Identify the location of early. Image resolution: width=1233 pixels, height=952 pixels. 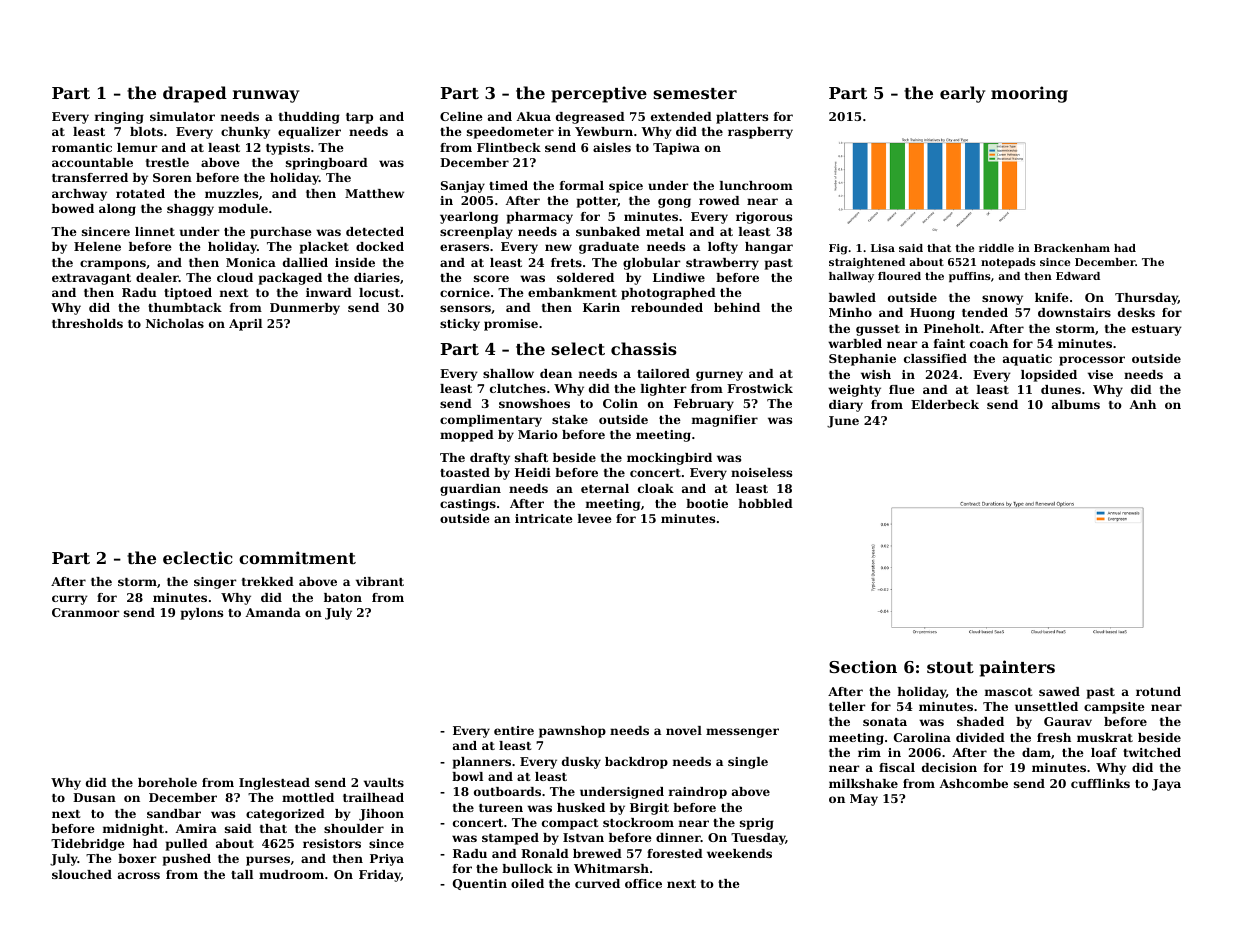
(962, 94).
